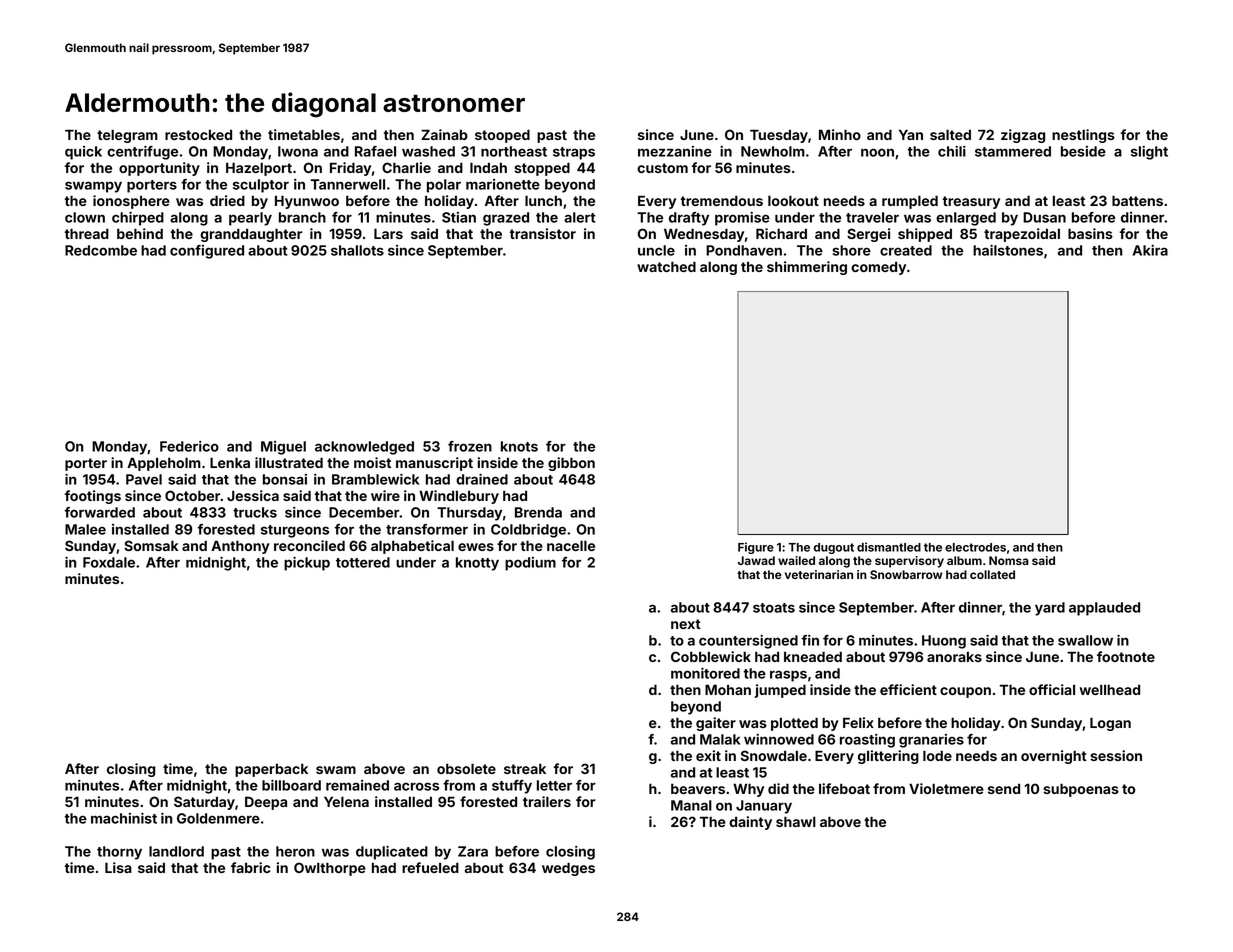 The width and height of the page is (1233, 952). Describe the element at coordinates (227, 200) in the page. I see `dried` at that location.
